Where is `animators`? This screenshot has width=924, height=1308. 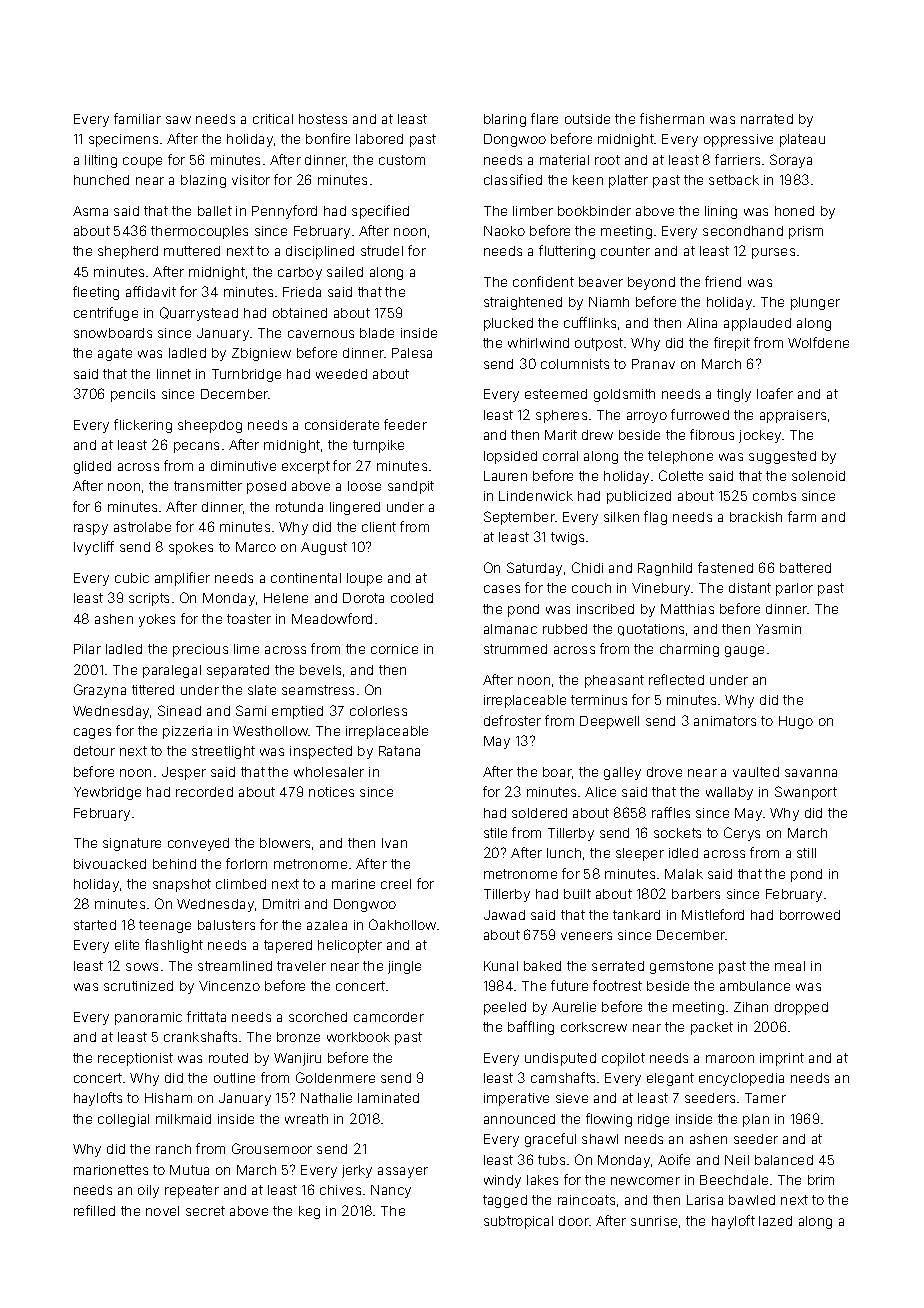
animators is located at coordinates (725, 721).
